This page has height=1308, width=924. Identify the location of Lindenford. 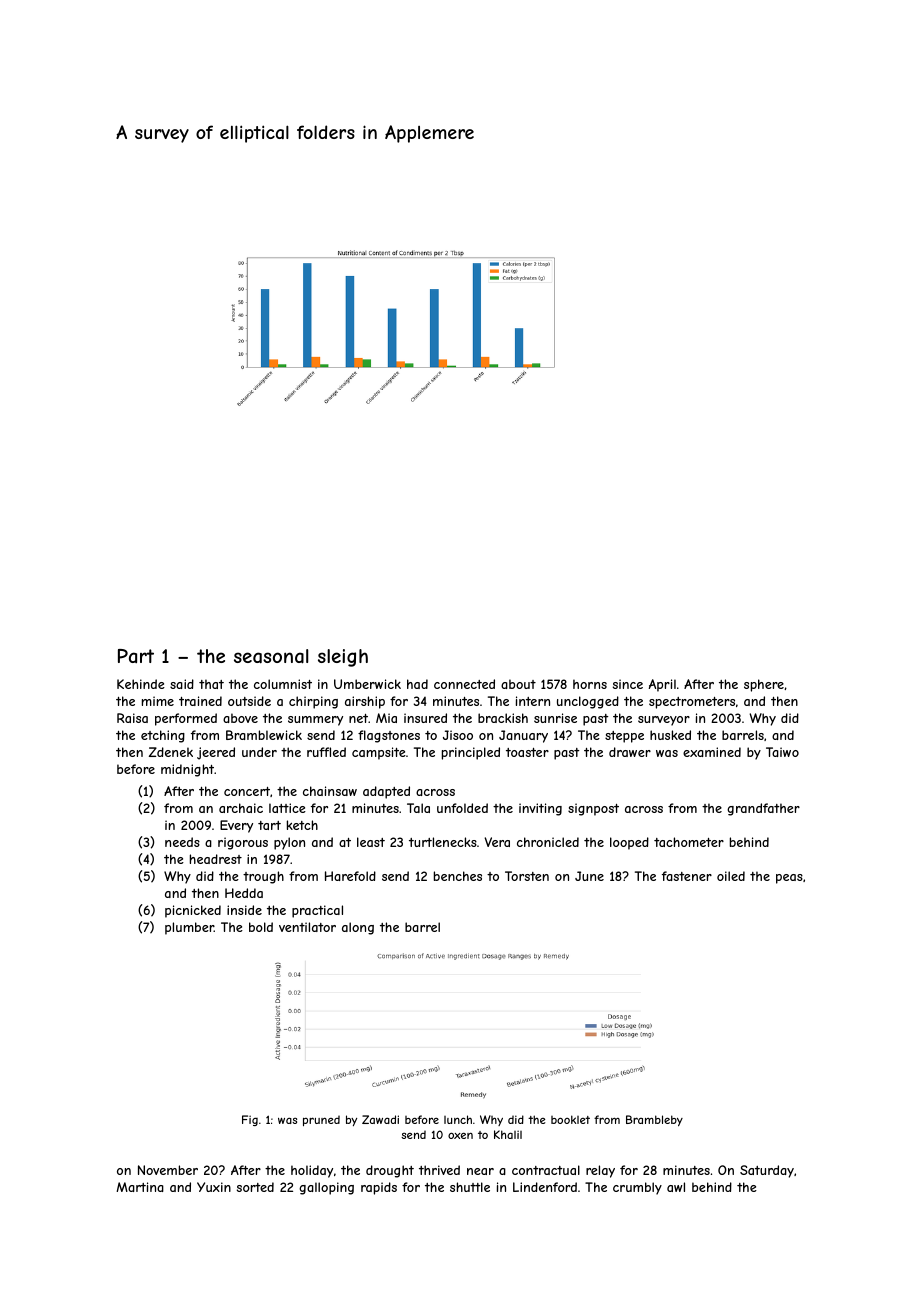
(545, 1187).
